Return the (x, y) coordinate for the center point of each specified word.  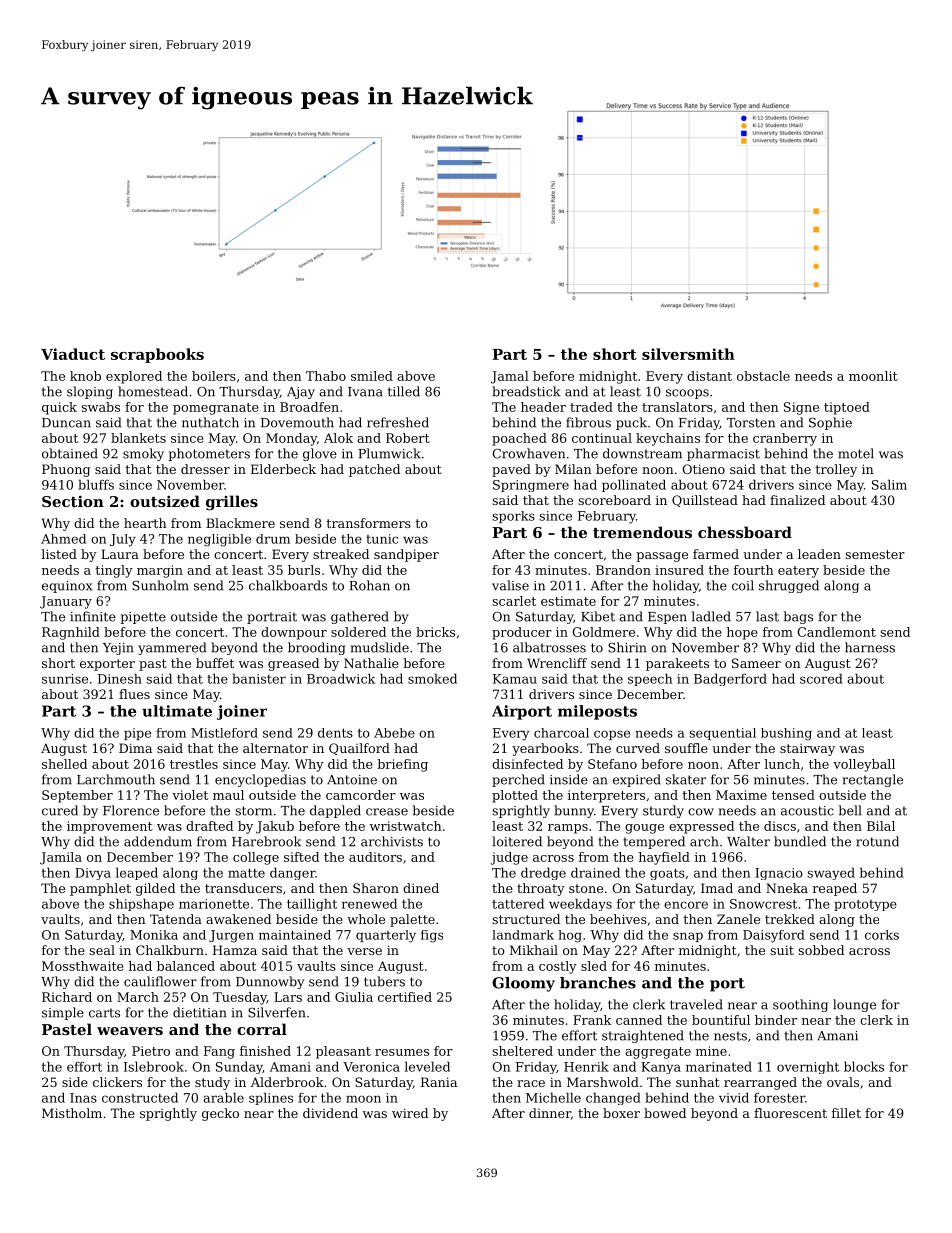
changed (613, 1098)
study (212, 1083)
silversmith (688, 354)
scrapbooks (157, 355)
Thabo (326, 376)
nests (730, 1036)
